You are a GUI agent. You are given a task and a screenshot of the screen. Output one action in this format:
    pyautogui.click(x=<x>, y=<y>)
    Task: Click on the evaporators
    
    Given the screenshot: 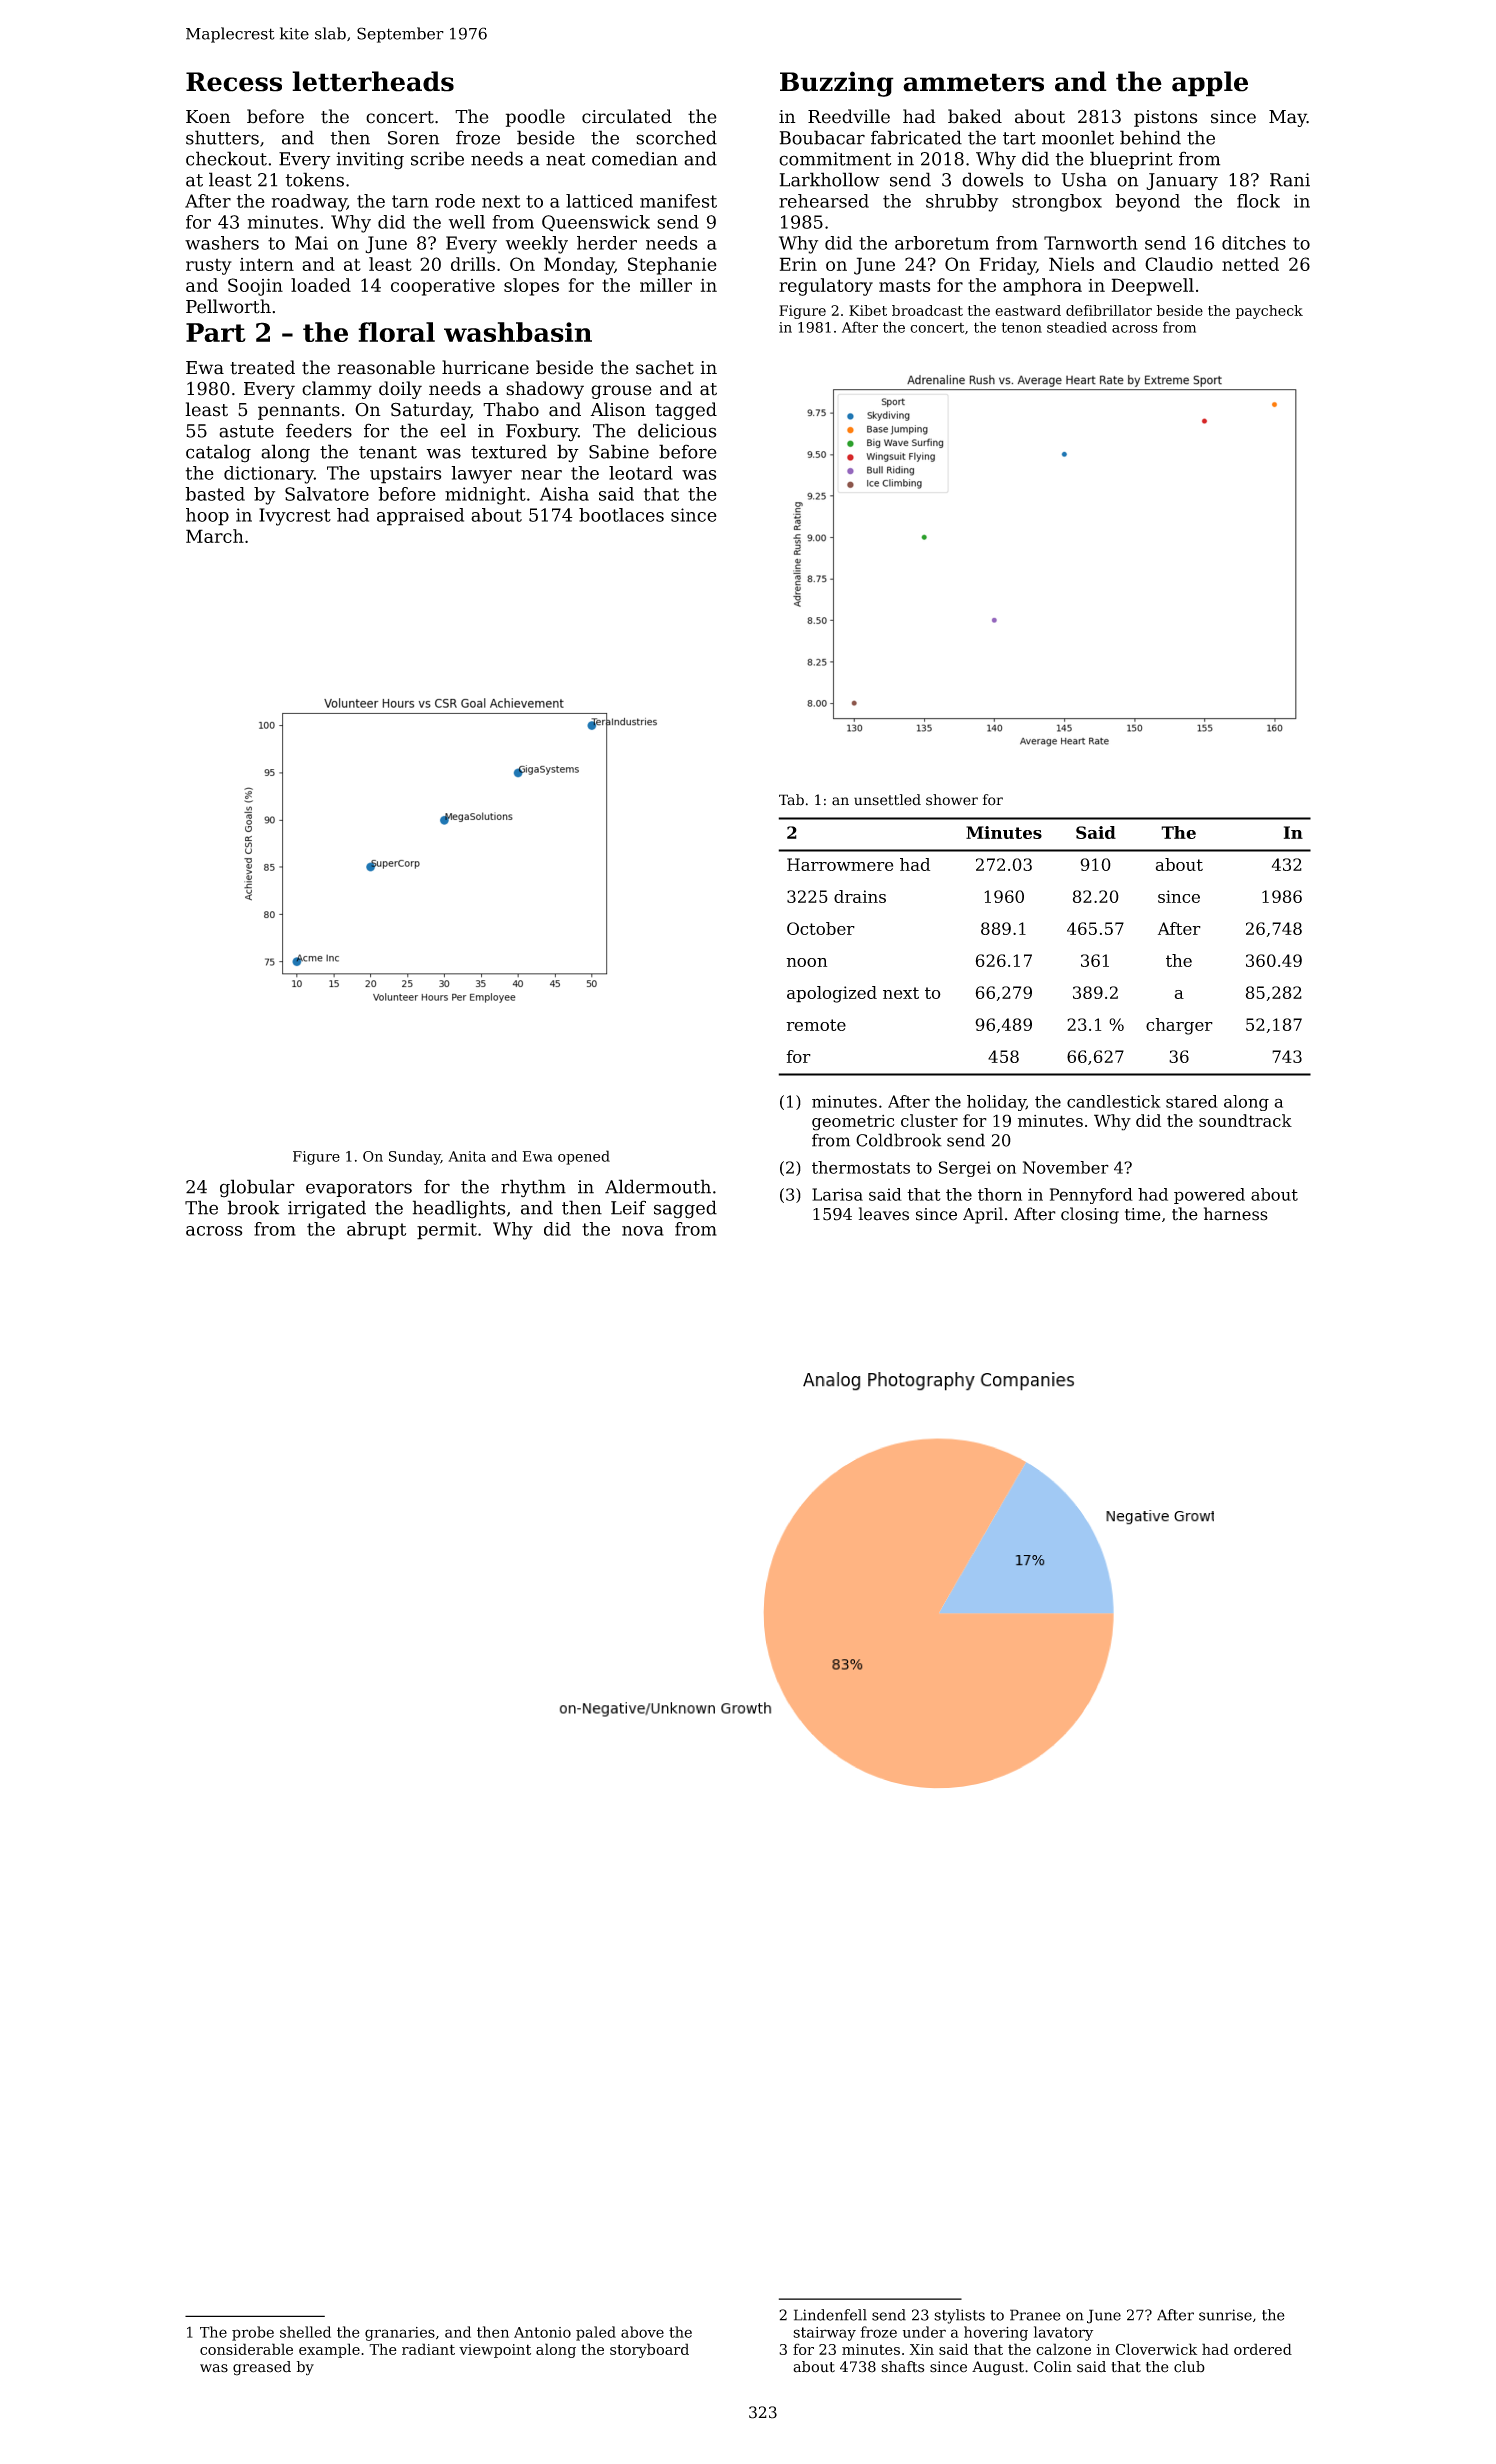 What is the action you would take?
    pyautogui.click(x=359, y=1189)
